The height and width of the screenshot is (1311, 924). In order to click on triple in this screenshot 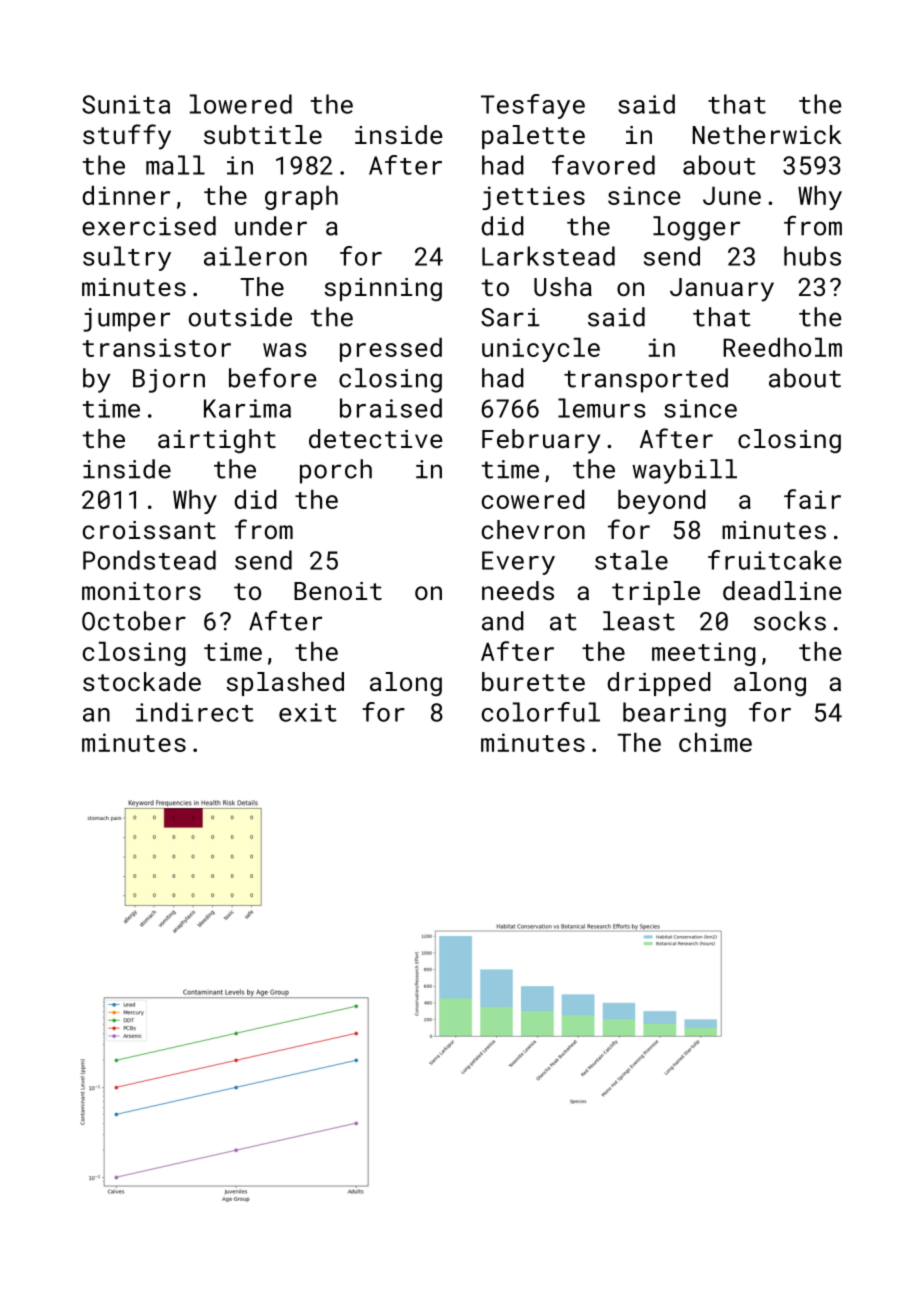, I will do `click(656, 593)`.
